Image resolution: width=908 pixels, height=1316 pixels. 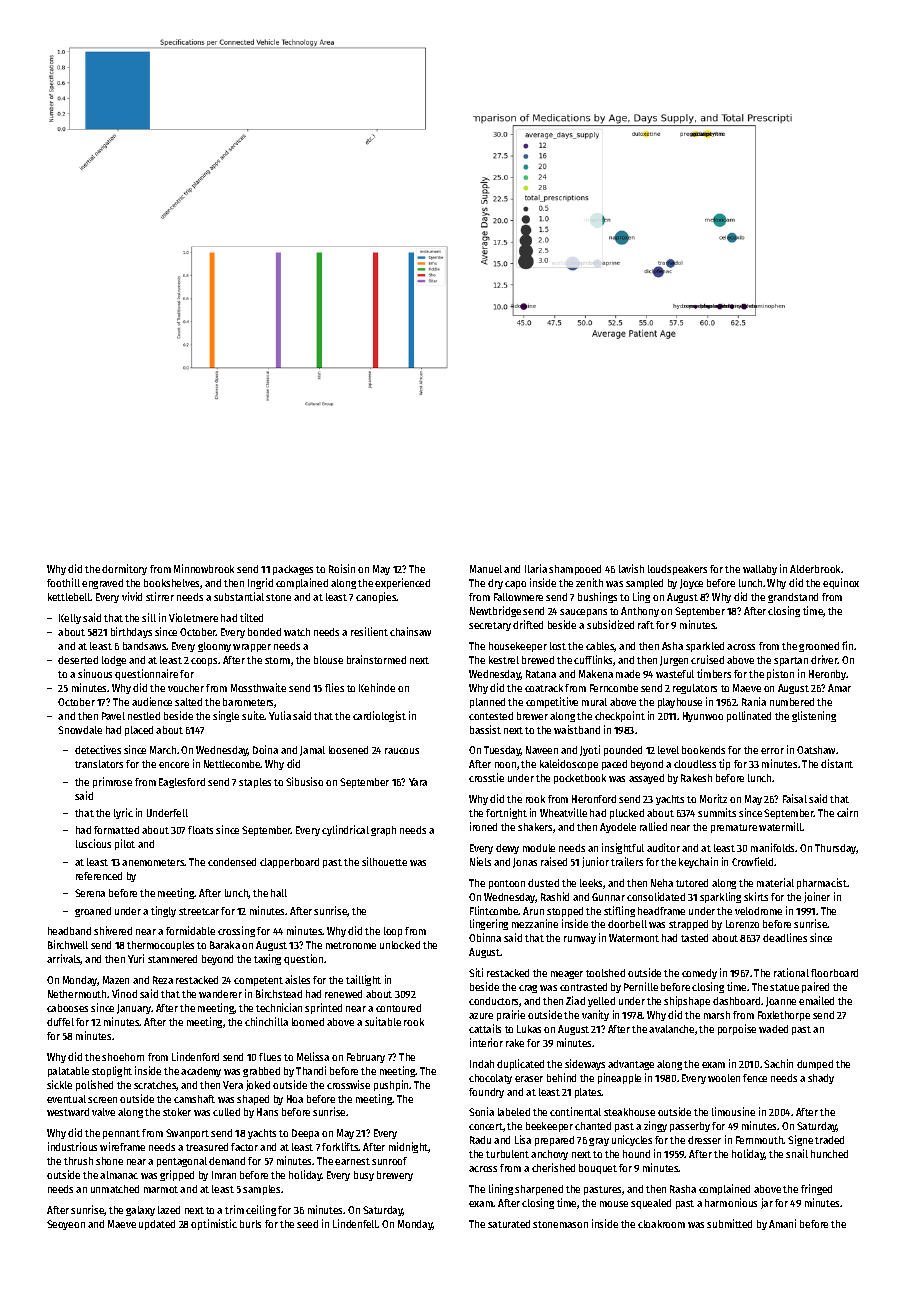 What do you see at coordinates (112, 782) in the document?
I see `primrose` at bounding box center [112, 782].
